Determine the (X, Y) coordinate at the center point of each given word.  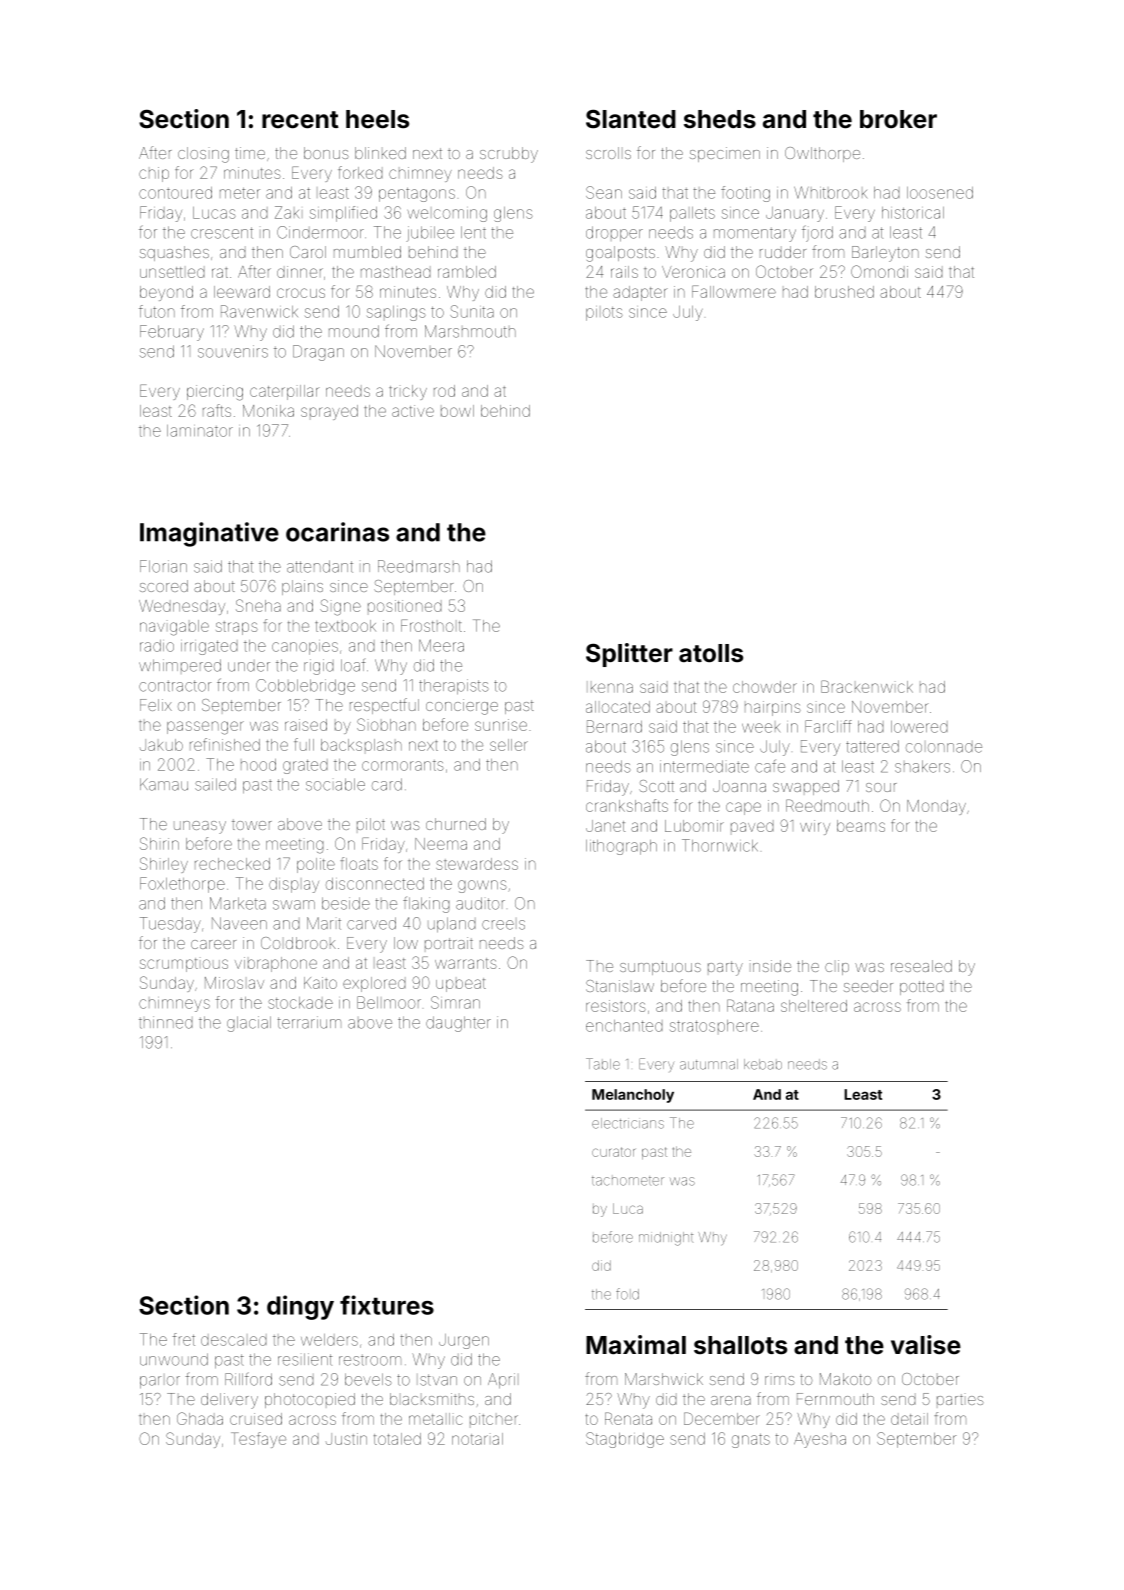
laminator (200, 431)
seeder (868, 986)
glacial (249, 1024)
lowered (919, 727)
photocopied (310, 1400)
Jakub (161, 745)
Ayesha (820, 1440)
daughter (458, 1024)
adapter (639, 293)
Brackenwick (867, 686)
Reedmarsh (419, 566)
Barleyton (885, 254)
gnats (751, 1440)
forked (360, 172)
